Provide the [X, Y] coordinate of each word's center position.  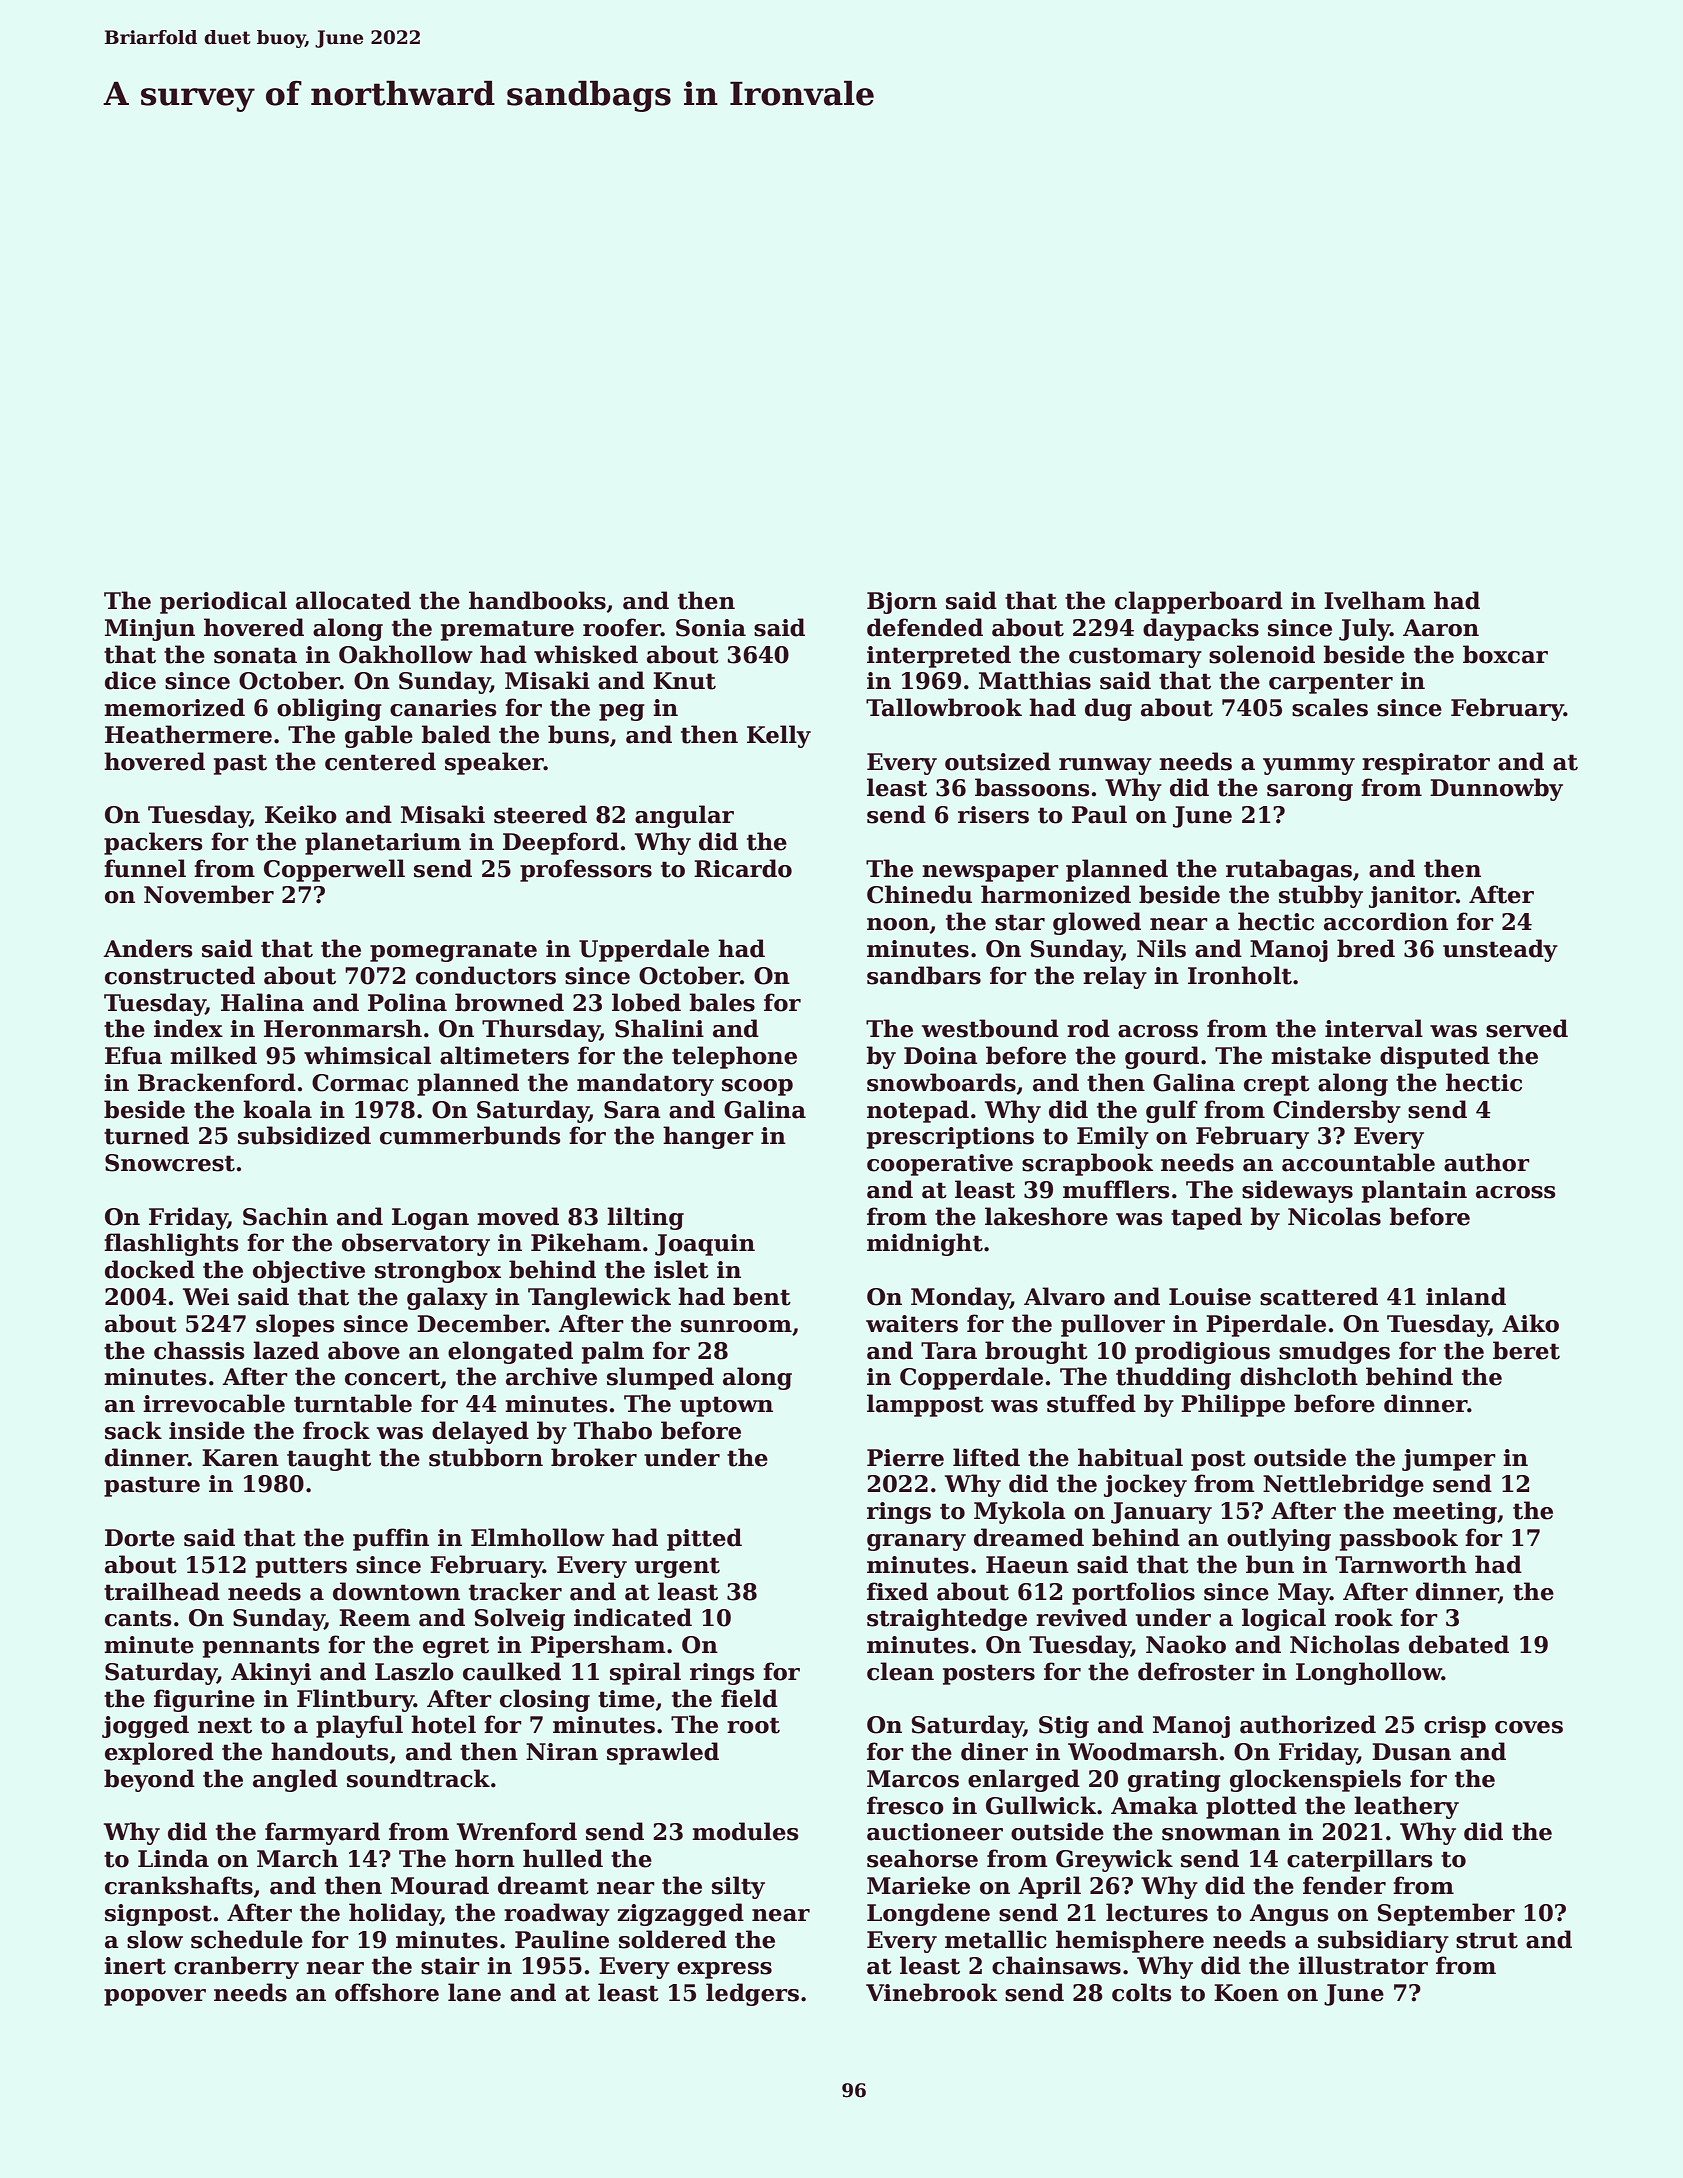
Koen [1246, 1993]
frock [336, 1430]
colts [1142, 1992]
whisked [586, 654]
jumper [1449, 1460]
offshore [387, 1992]
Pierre [905, 1458]
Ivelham [1375, 600]
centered [380, 761]
